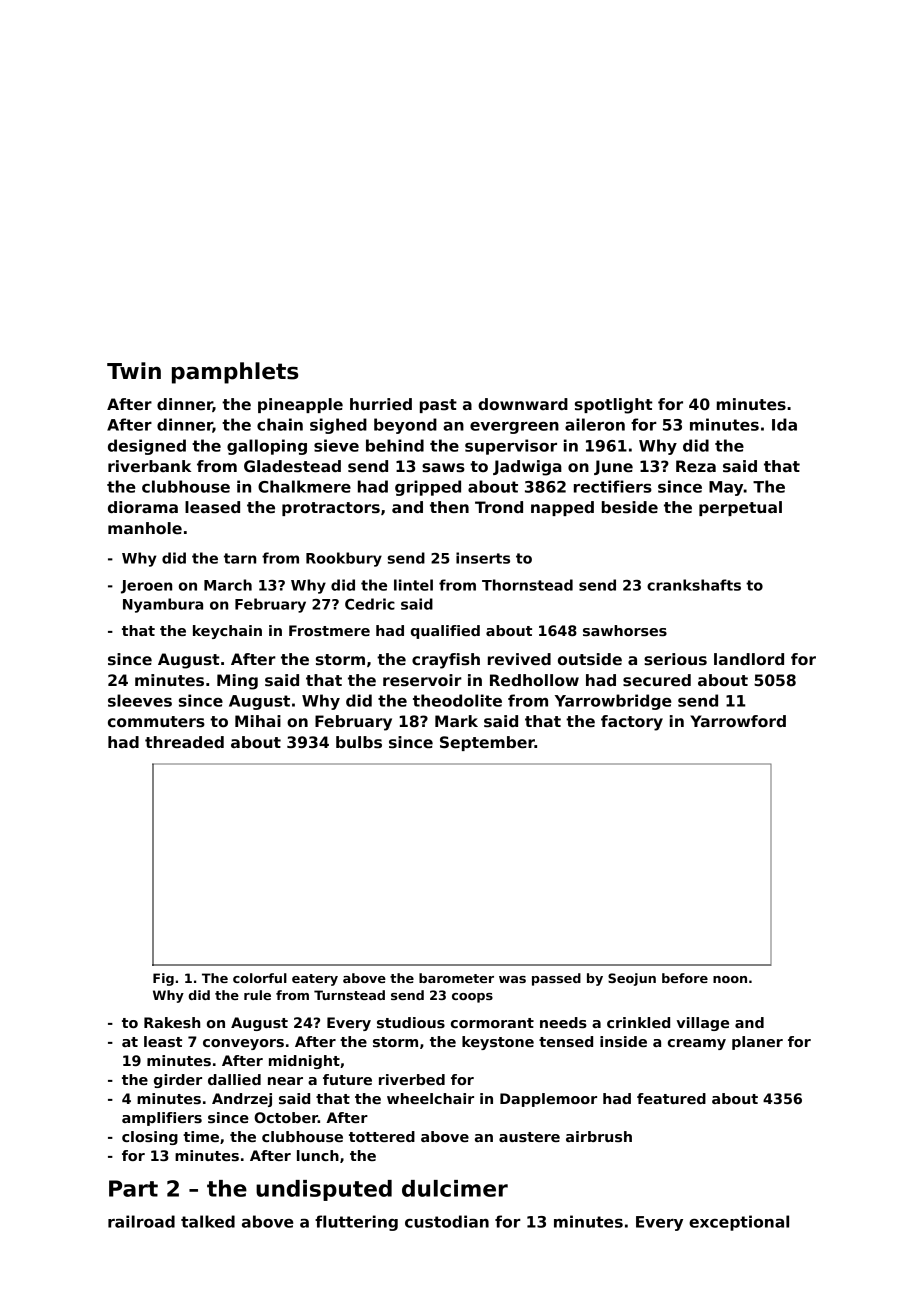 Image resolution: width=924 pixels, height=1308 pixels. Describe the element at coordinates (147, 447) in the screenshot. I see `designed` at that location.
